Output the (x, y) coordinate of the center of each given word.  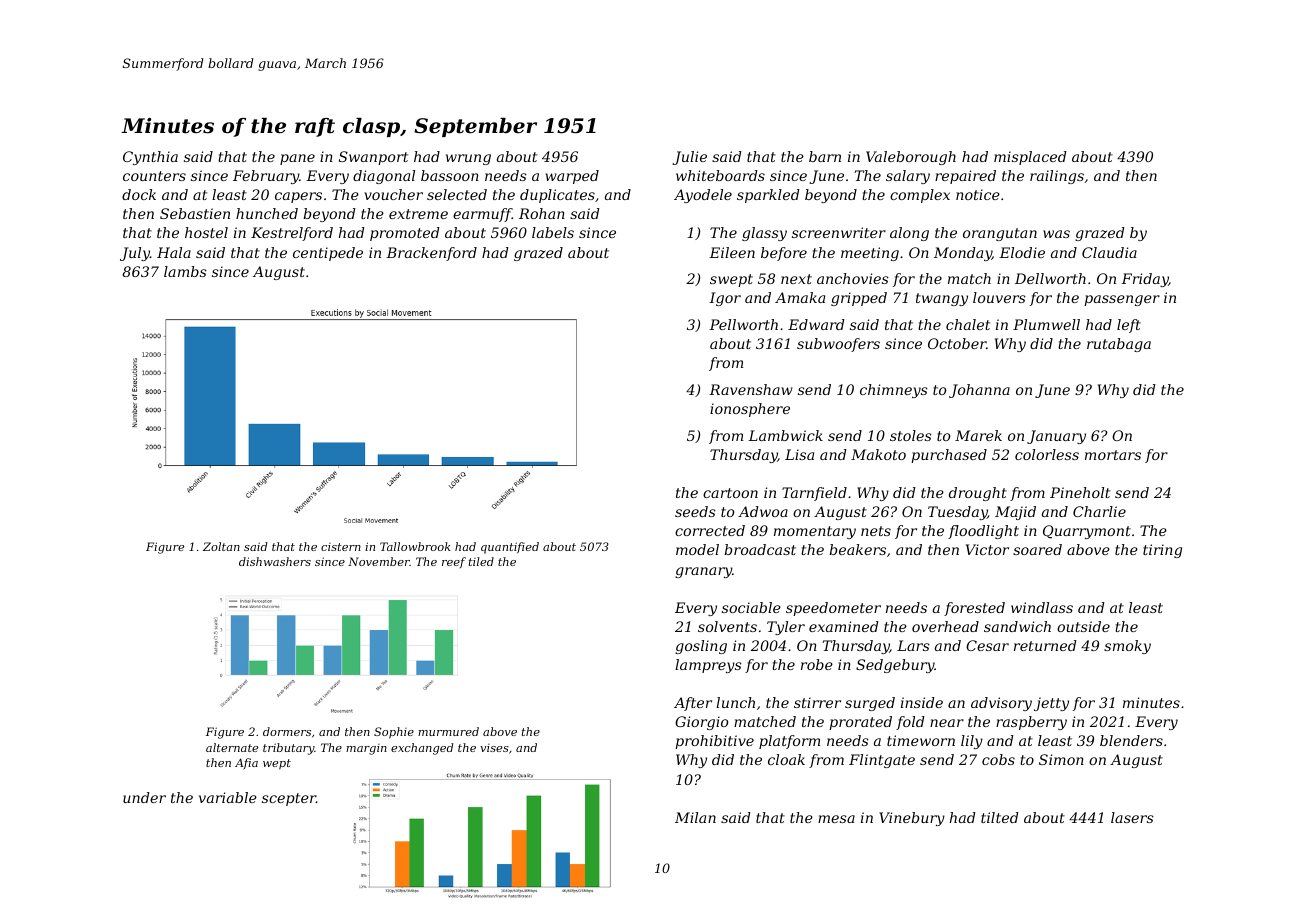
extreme (418, 214)
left (1129, 326)
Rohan (542, 213)
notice (978, 194)
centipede (328, 254)
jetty (1051, 704)
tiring (1162, 551)
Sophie (394, 733)
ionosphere (750, 410)
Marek (978, 435)
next (796, 279)
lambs (185, 271)
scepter (289, 799)
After (693, 704)
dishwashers (275, 561)
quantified (510, 548)
